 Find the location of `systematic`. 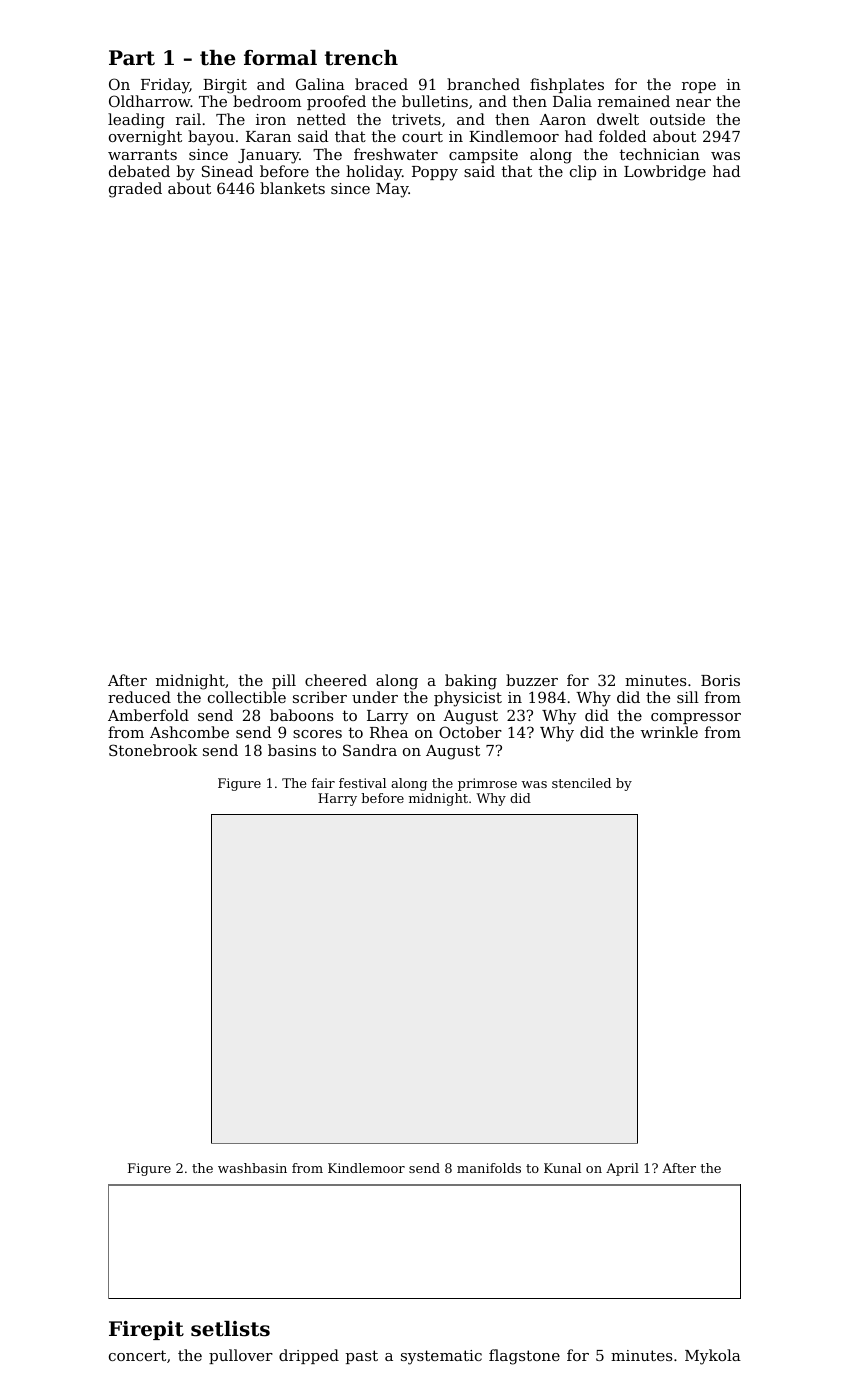

systematic is located at coordinates (441, 1357).
